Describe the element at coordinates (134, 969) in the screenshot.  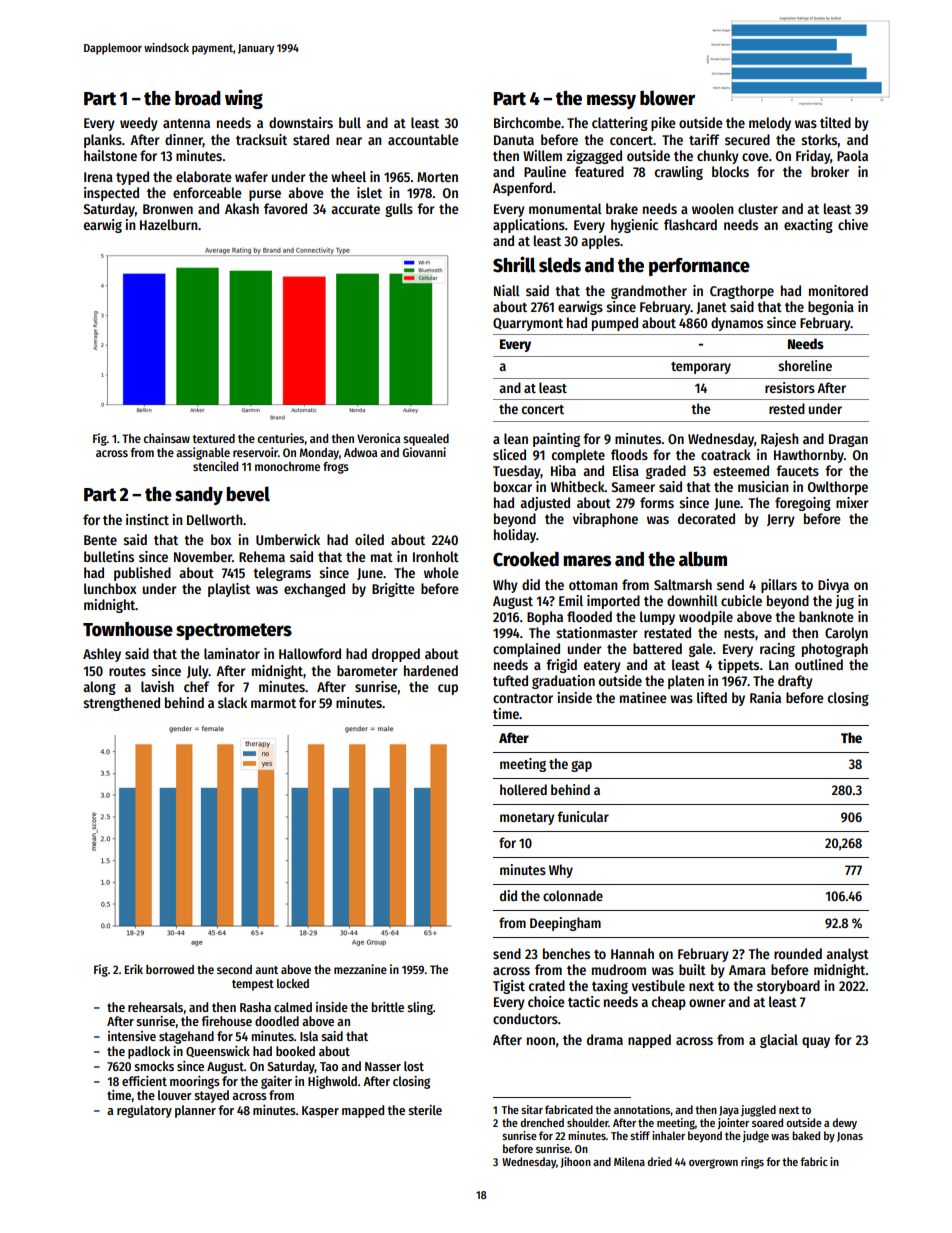
I see `Erik` at that location.
